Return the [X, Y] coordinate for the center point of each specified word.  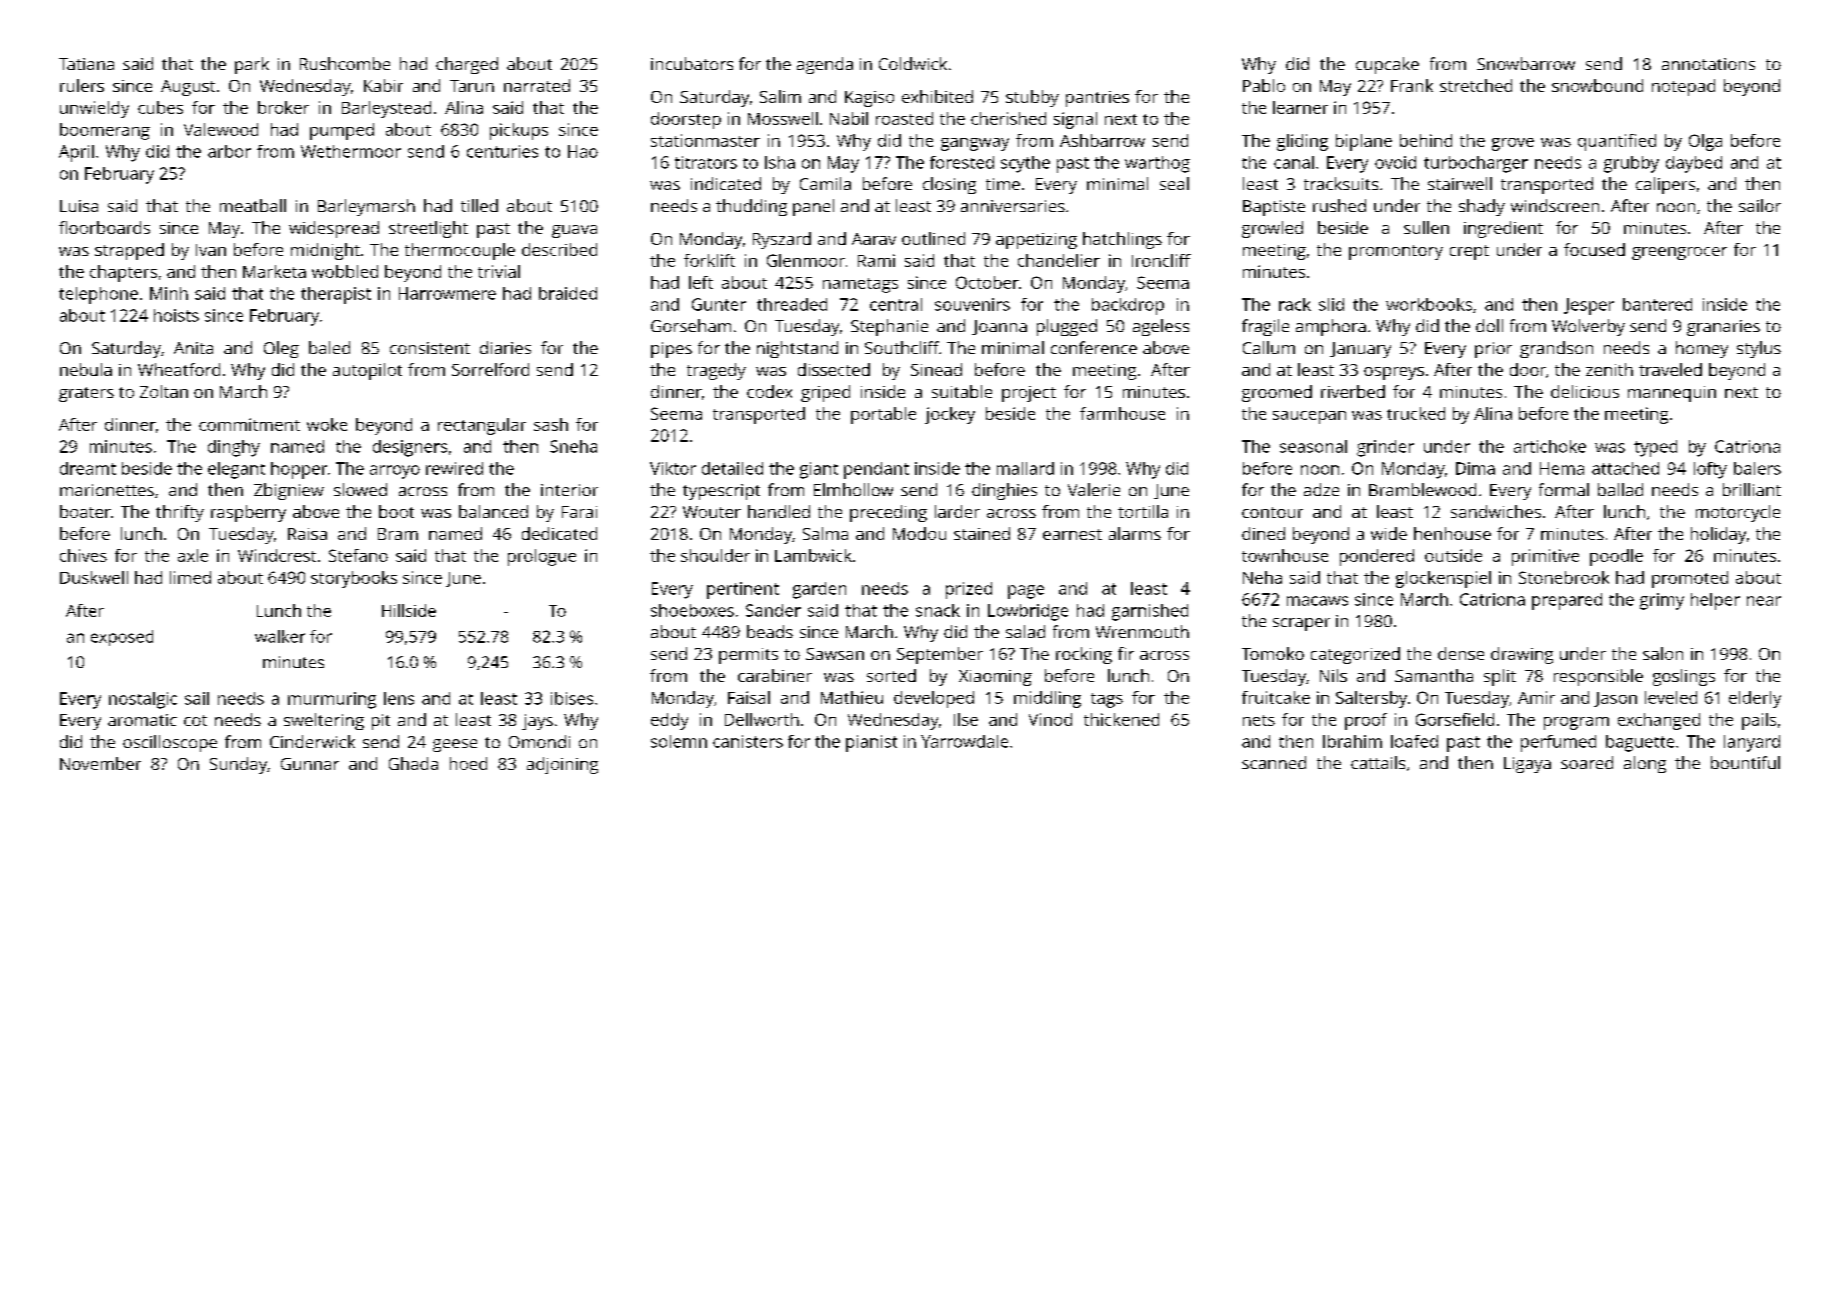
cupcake [1387, 65]
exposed [122, 638]
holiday [1718, 535]
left [701, 282]
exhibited [937, 96]
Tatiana [86, 64]
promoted [1690, 579]
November [100, 763]
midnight [325, 251]
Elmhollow [853, 489]
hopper [299, 470]
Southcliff [902, 347]
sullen [1426, 227]
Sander [773, 610]
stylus [1759, 349]
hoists [176, 315]
